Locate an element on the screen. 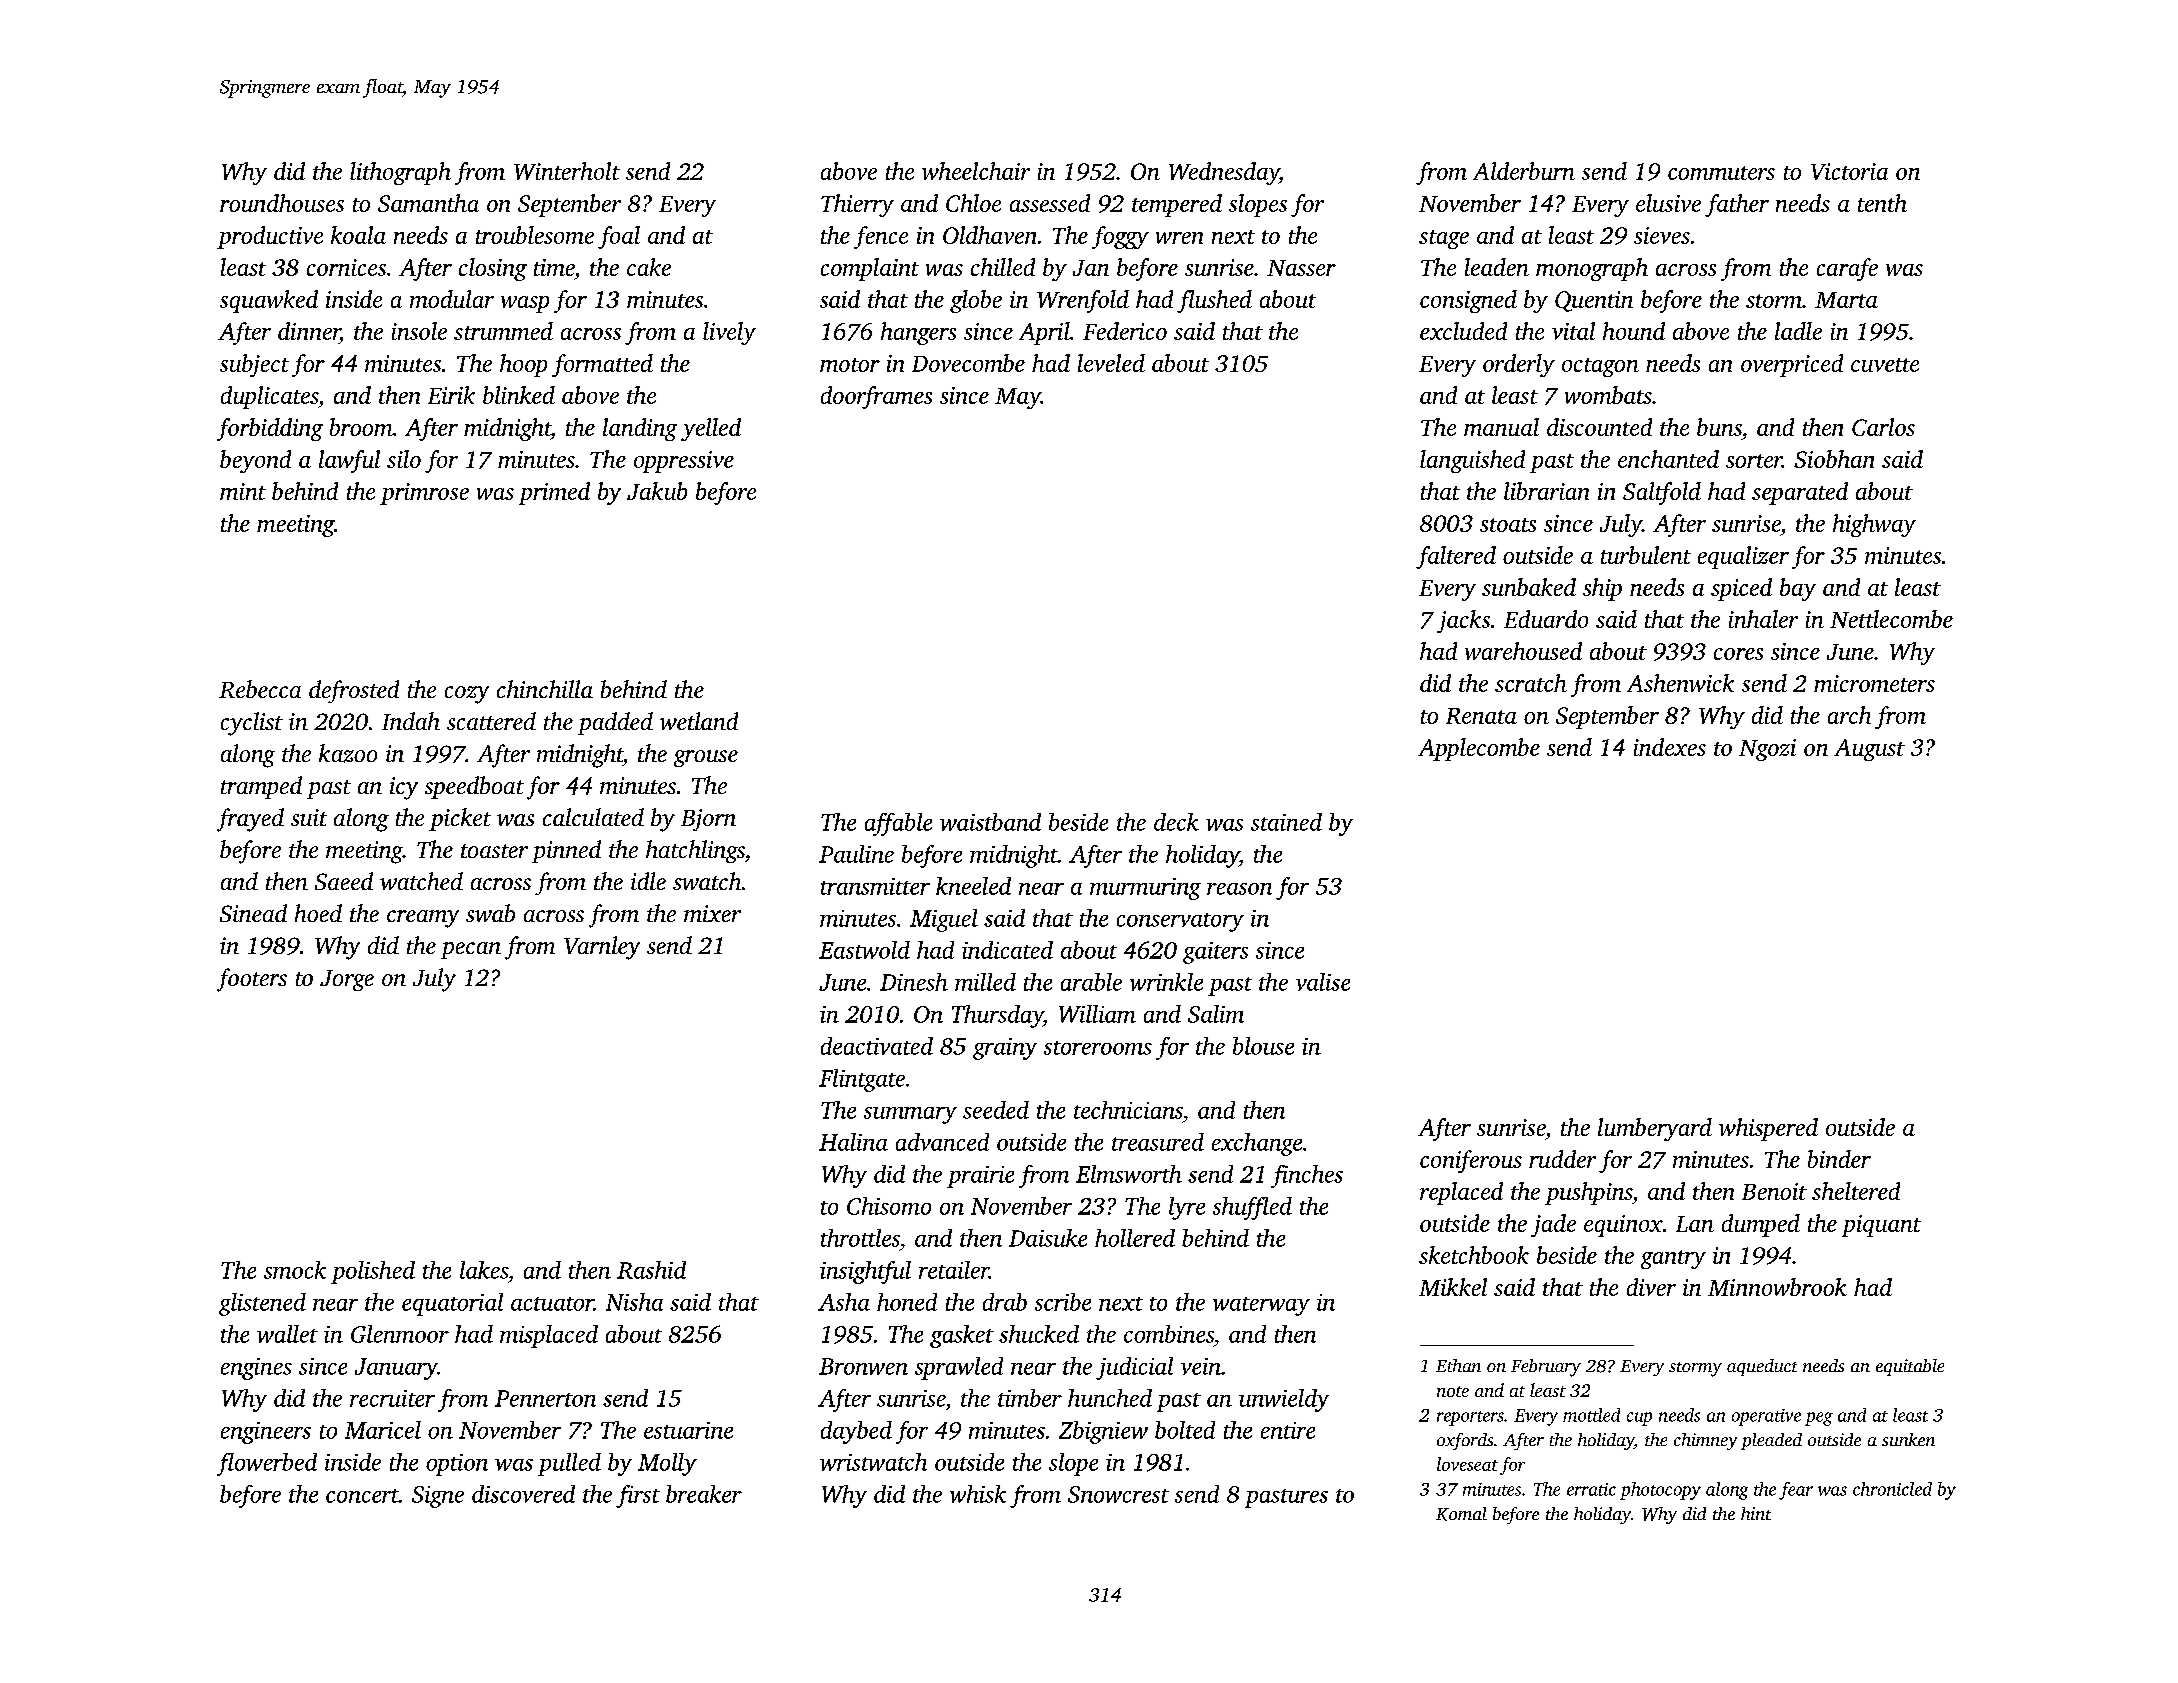 The image size is (2178, 1683). icy is located at coordinates (404, 788).
